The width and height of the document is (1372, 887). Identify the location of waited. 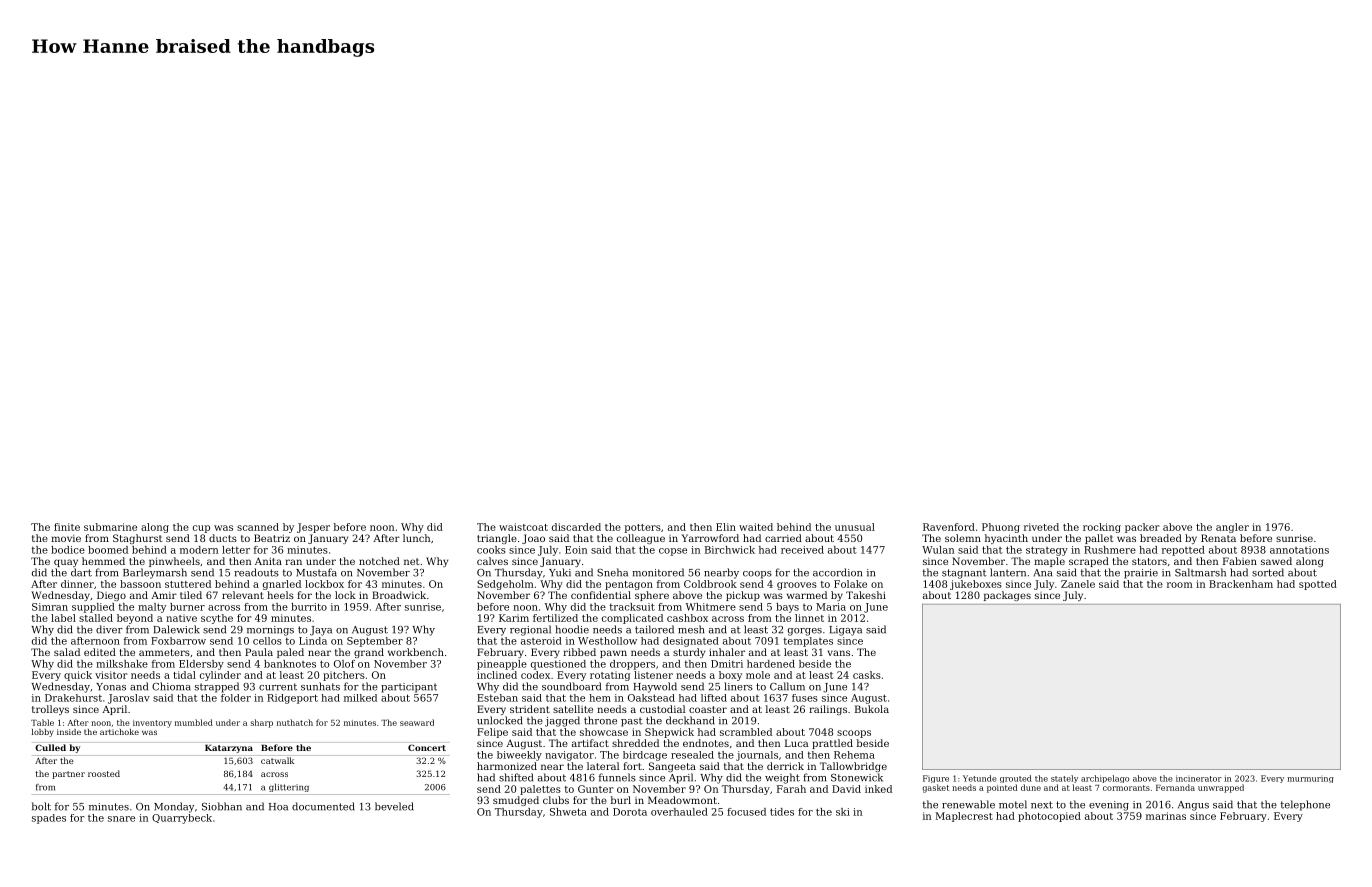
(756, 527).
